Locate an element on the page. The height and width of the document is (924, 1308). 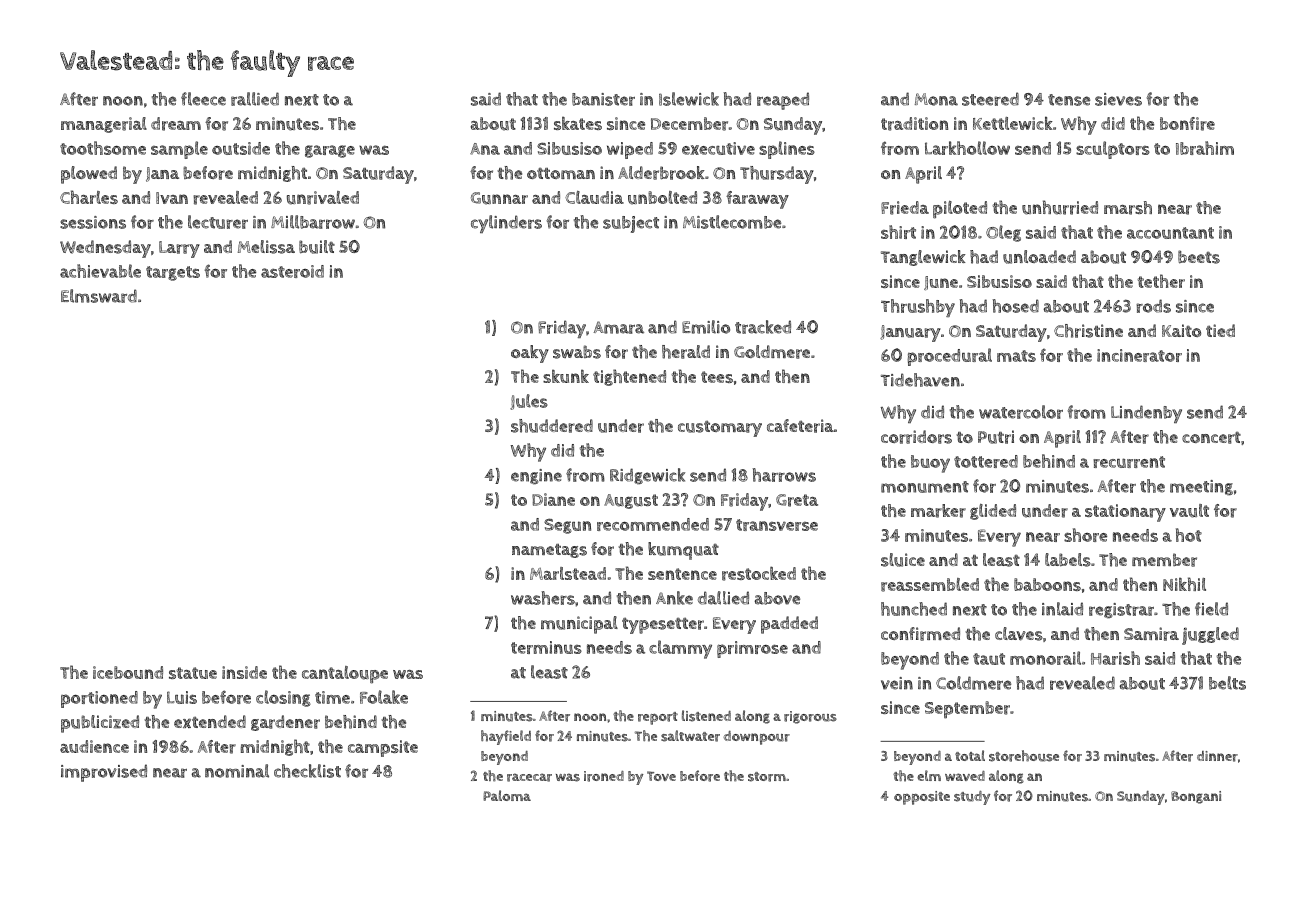
nominal is located at coordinates (237, 771).
